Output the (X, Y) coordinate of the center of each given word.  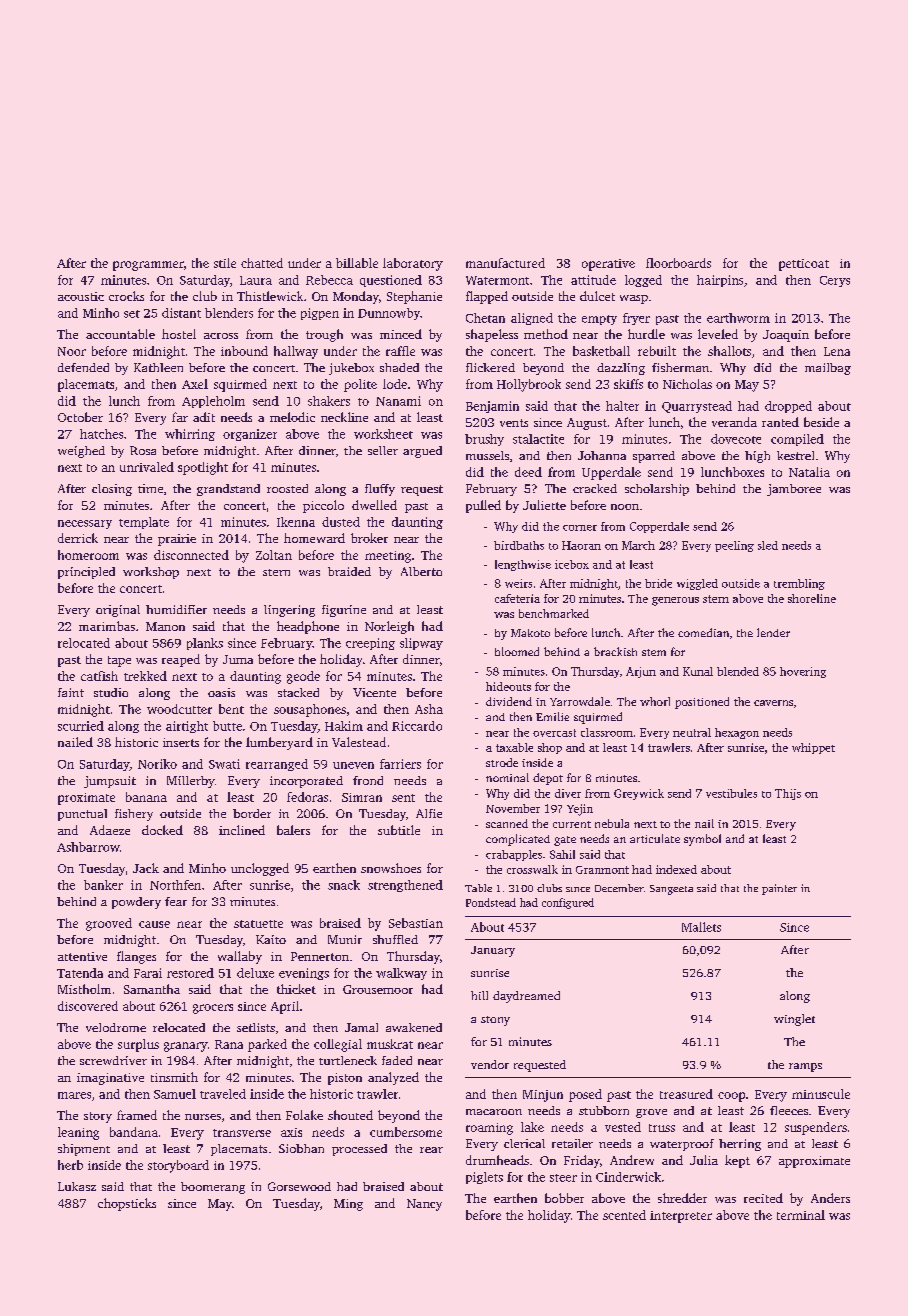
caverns (773, 703)
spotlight (203, 468)
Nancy (424, 1205)
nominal (507, 777)
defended (83, 367)
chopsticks (127, 1204)
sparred (654, 457)
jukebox (351, 369)
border (252, 813)
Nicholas (687, 384)
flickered (490, 367)
